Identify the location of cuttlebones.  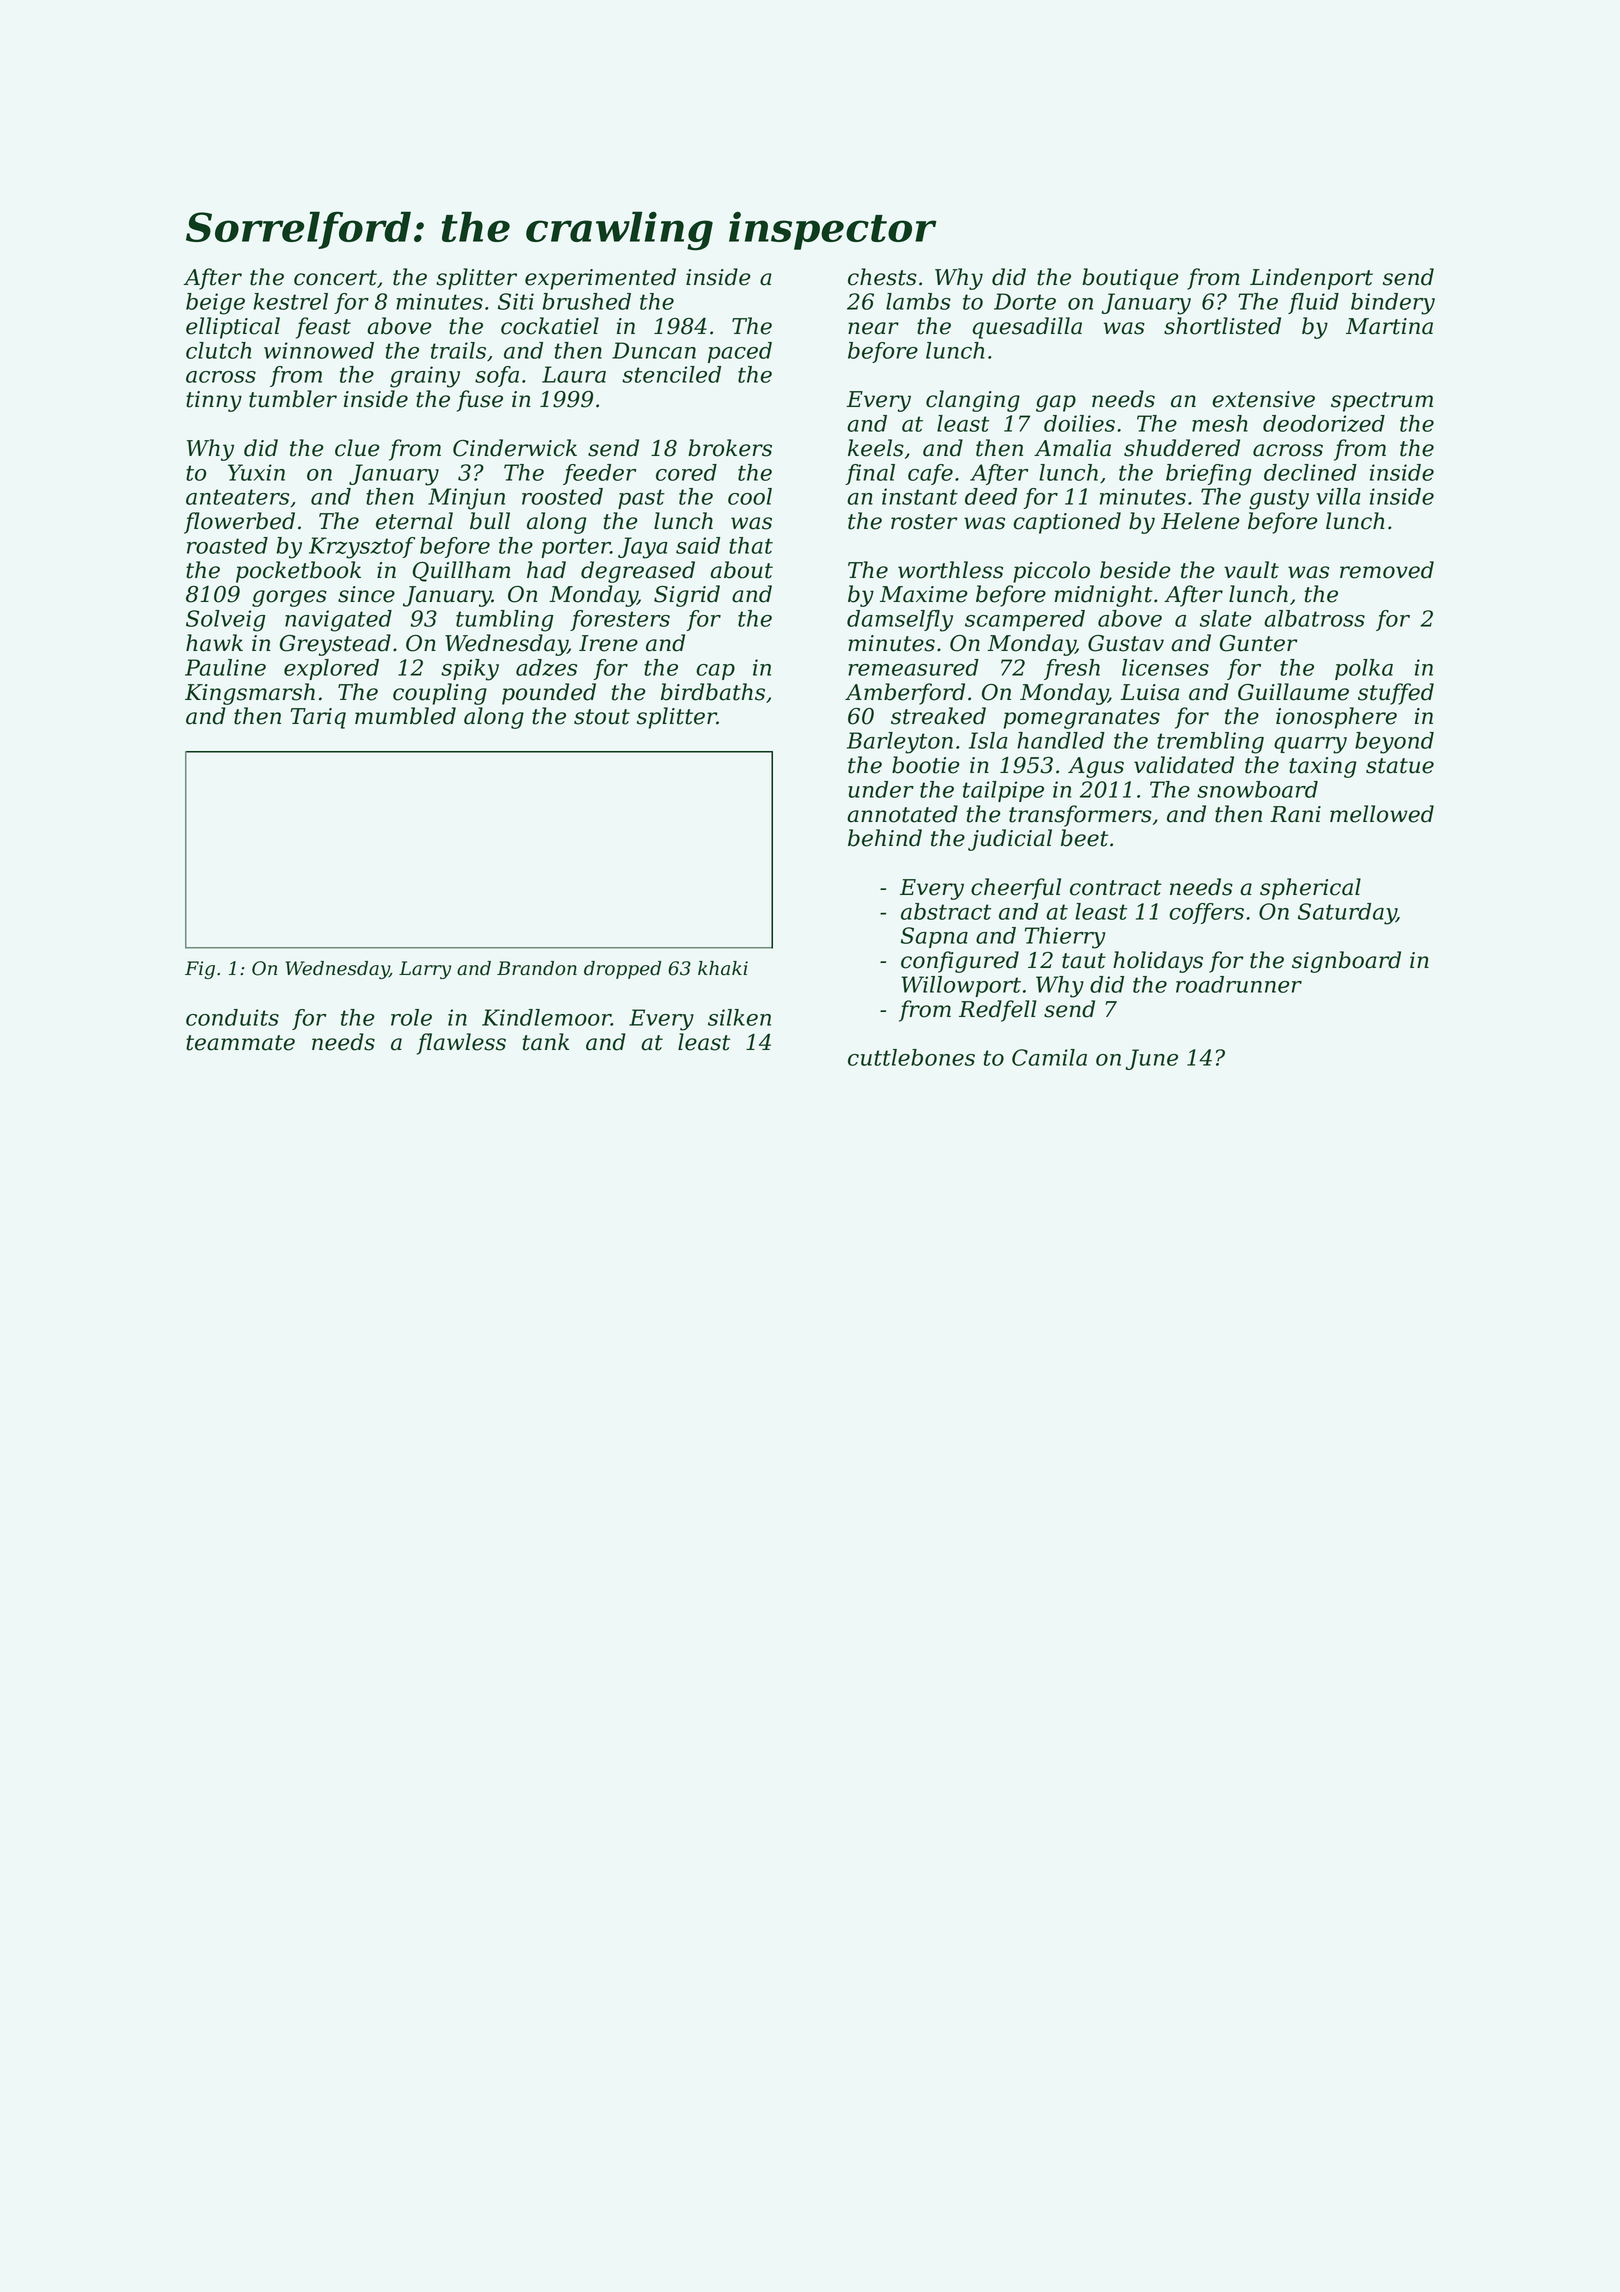
(911, 1057).
